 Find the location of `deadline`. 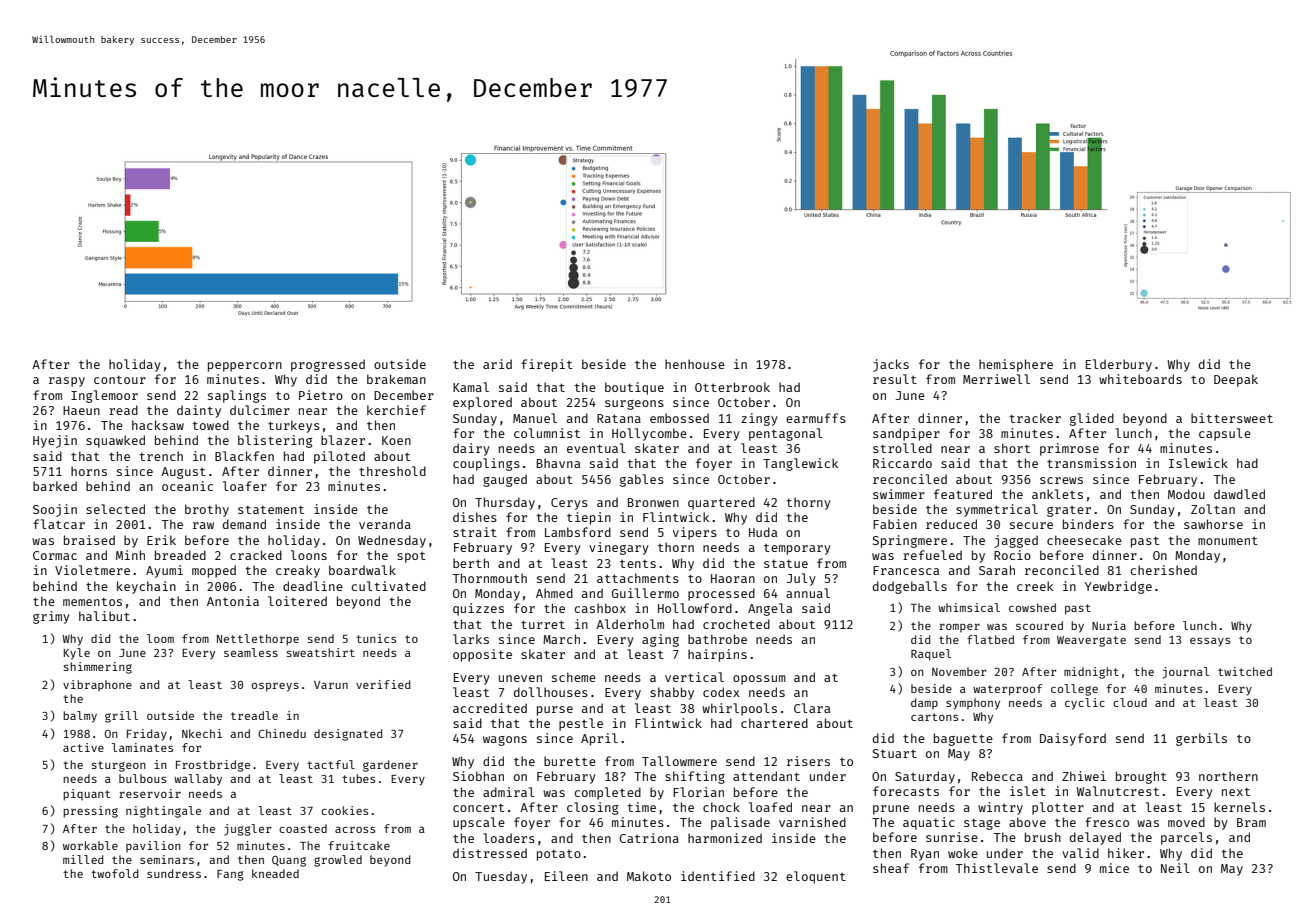

deadline is located at coordinates (313, 586).
